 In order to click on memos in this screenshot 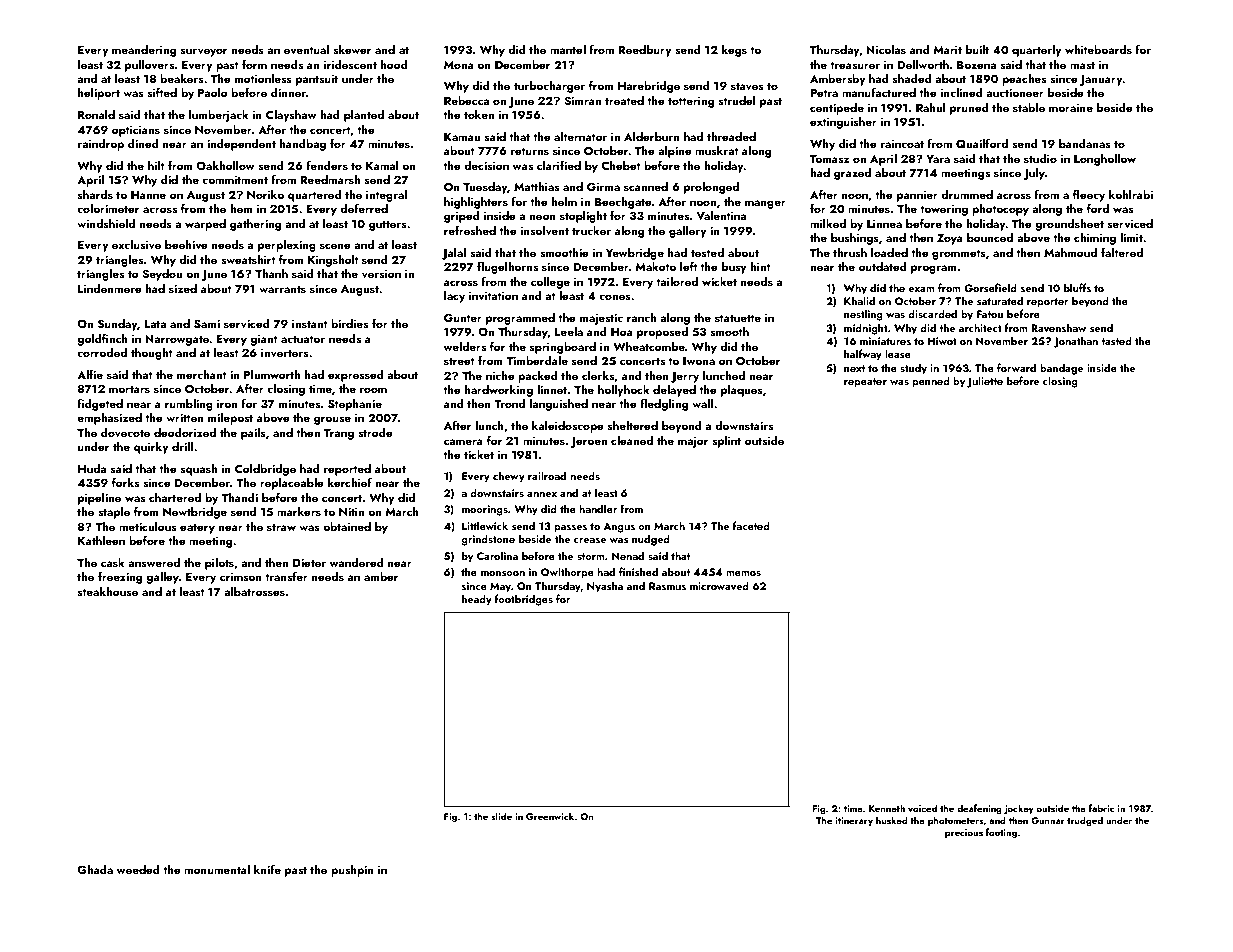, I will do `click(743, 573)`.
